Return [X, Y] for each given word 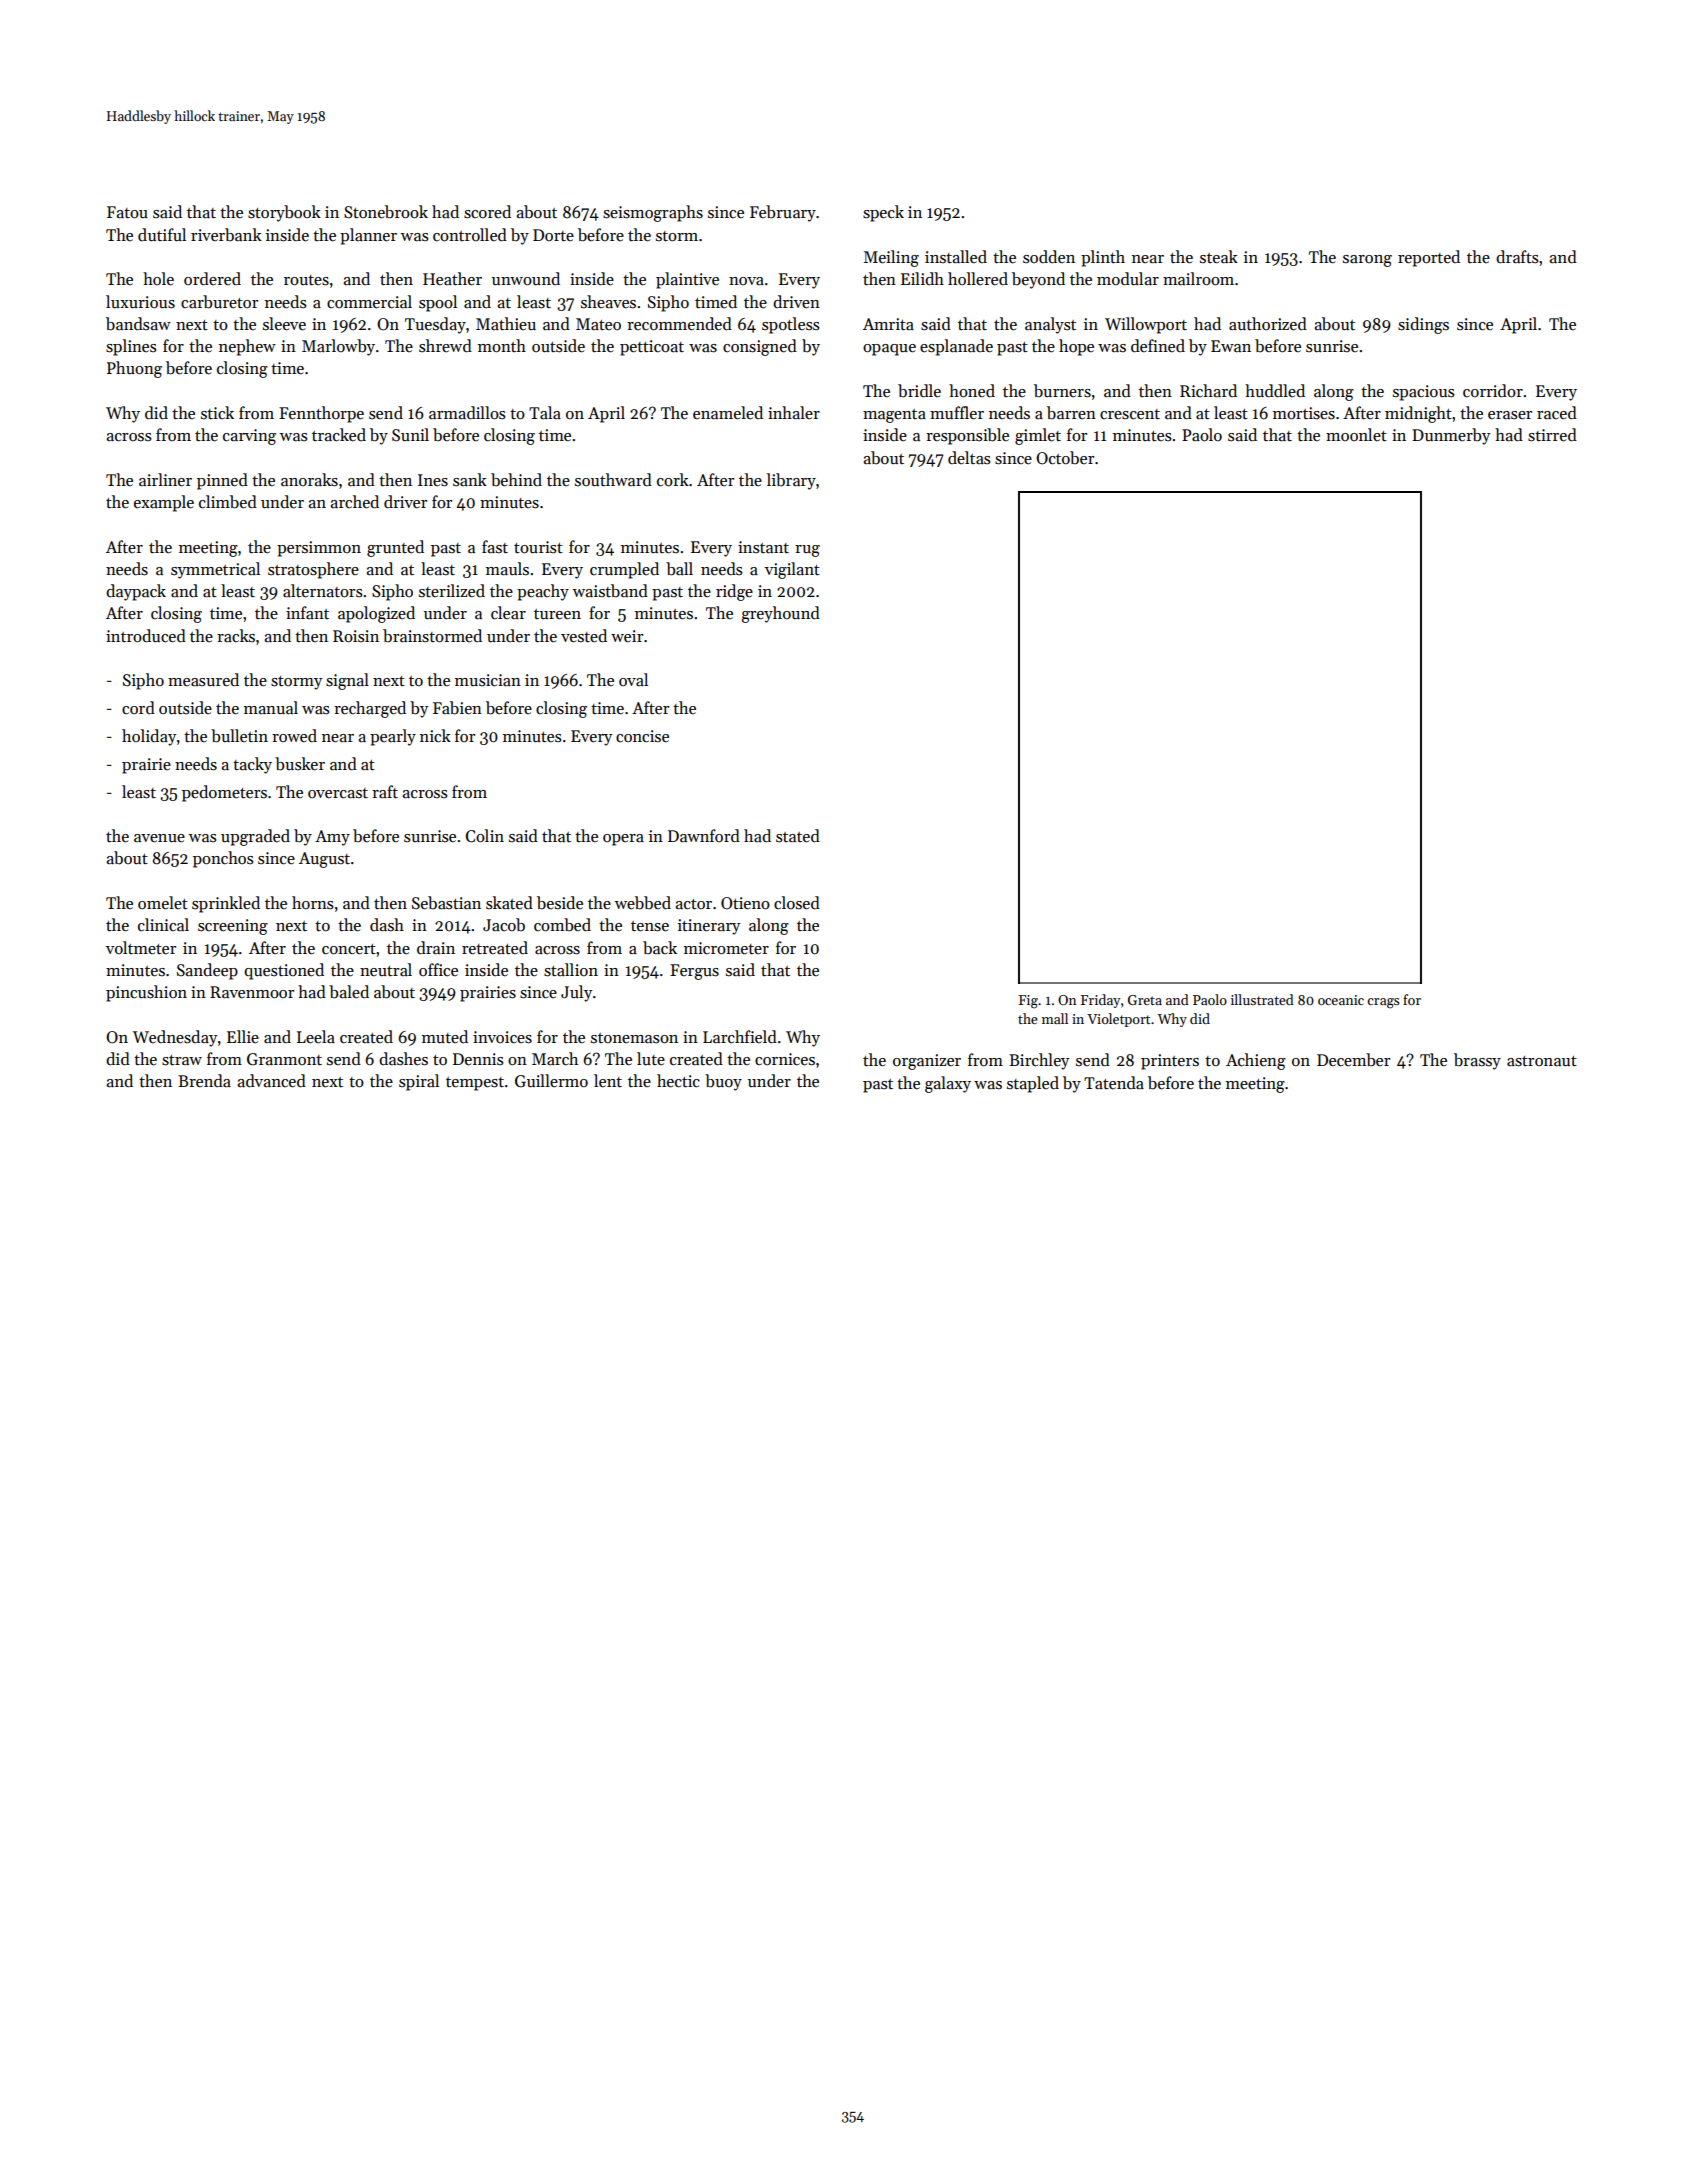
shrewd [445, 346]
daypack [136, 592]
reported [1429, 258]
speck [883, 213]
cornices [785, 1059]
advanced [271, 1081]
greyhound [780, 614]
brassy [1477, 1061]
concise [642, 736]
